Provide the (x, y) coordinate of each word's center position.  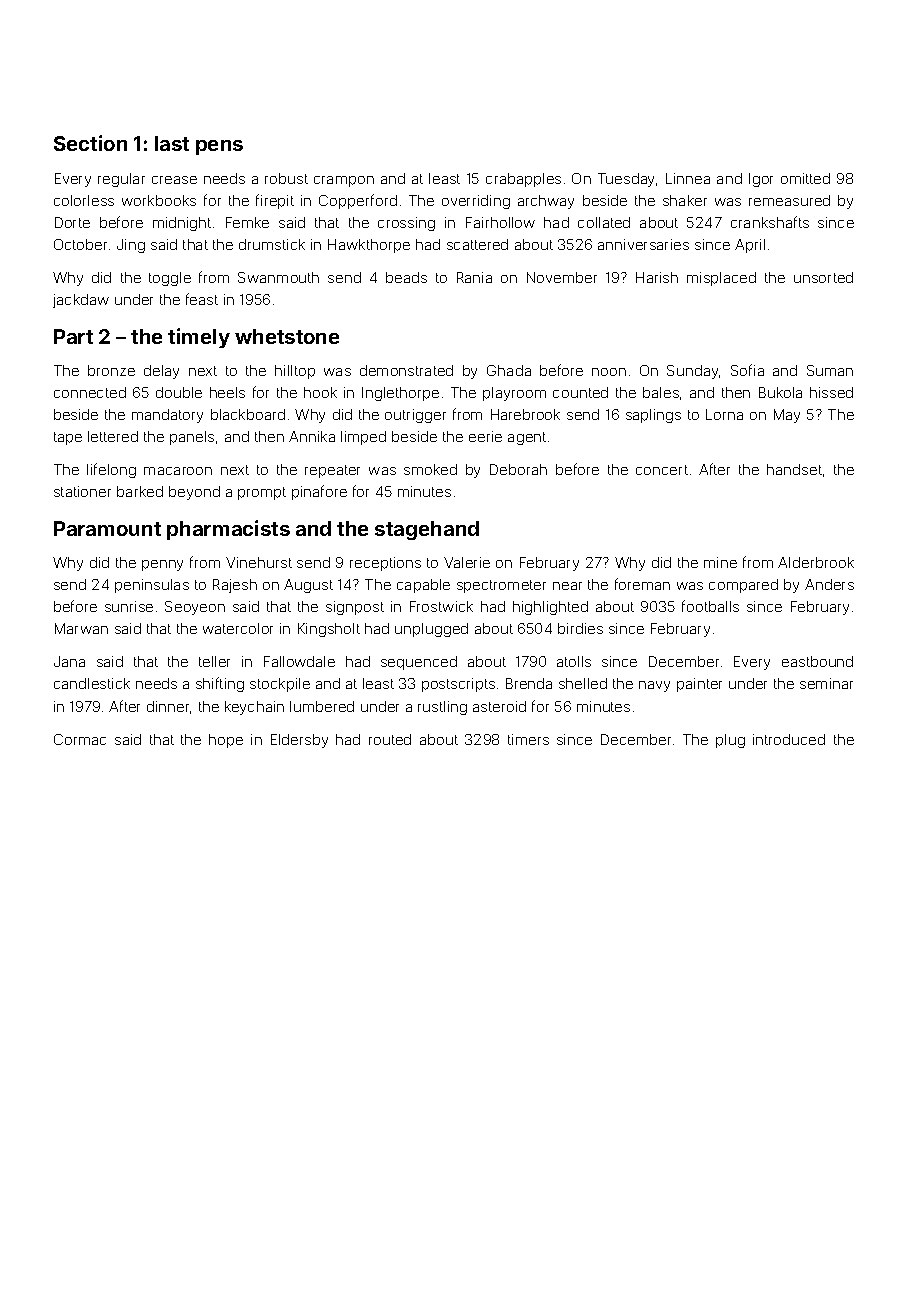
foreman (642, 584)
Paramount (107, 528)
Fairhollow (500, 222)
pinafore (319, 492)
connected (90, 392)
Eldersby (299, 741)
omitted (805, 178)
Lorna (724, 414)
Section (90, 143)
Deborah (518, 469)
